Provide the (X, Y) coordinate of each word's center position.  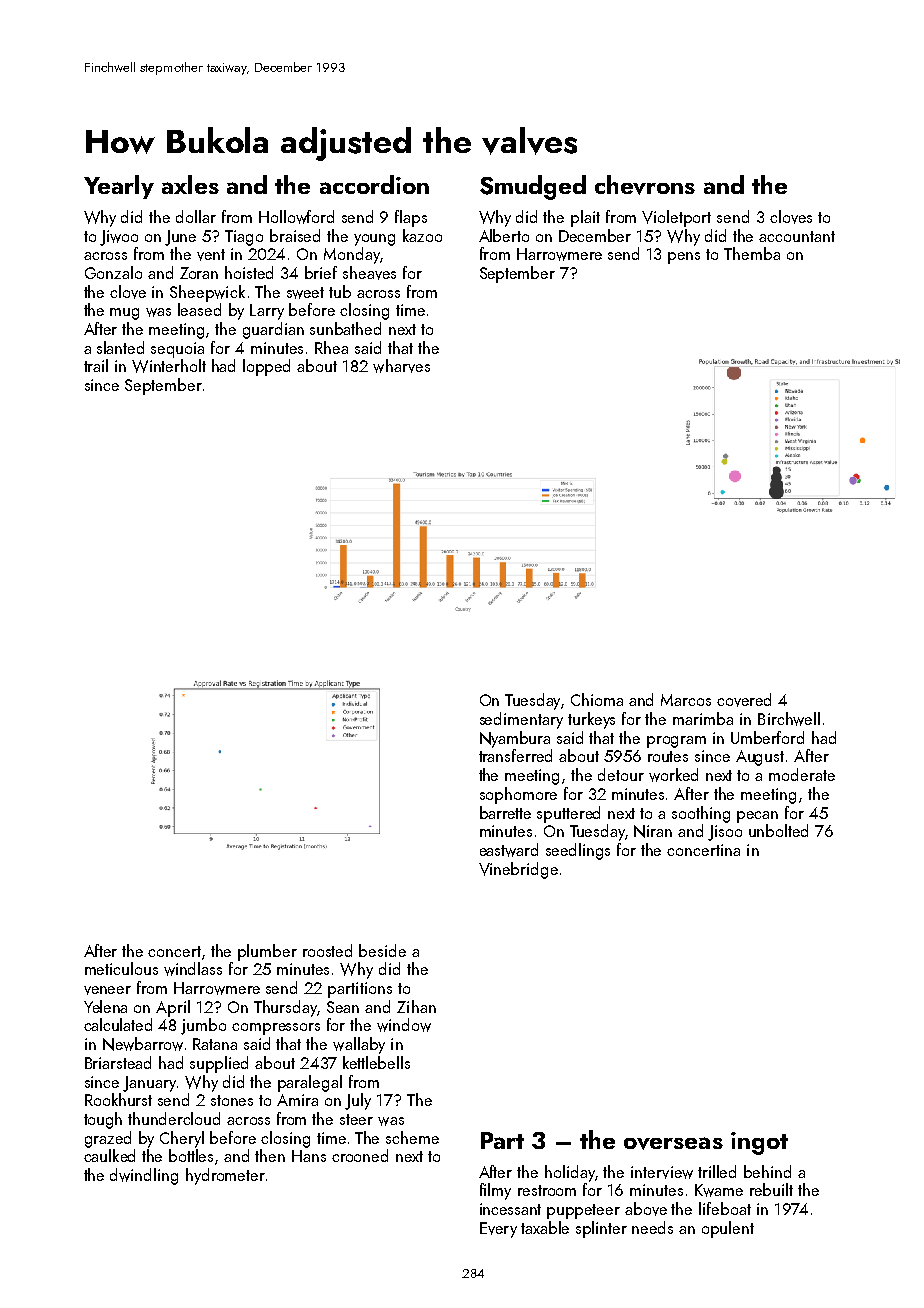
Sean (343, 1007)
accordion (374, 184)
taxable (545, 1227)
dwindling (144, 1176)
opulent (728, 1229)
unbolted (778, 830)
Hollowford (296, 217)
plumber (267, 952)
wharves (401, 366)
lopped (266, 367)
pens (684, 258)
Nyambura (515, 739)
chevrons (645, 185)
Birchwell (789, 719)
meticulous (121, 968)
